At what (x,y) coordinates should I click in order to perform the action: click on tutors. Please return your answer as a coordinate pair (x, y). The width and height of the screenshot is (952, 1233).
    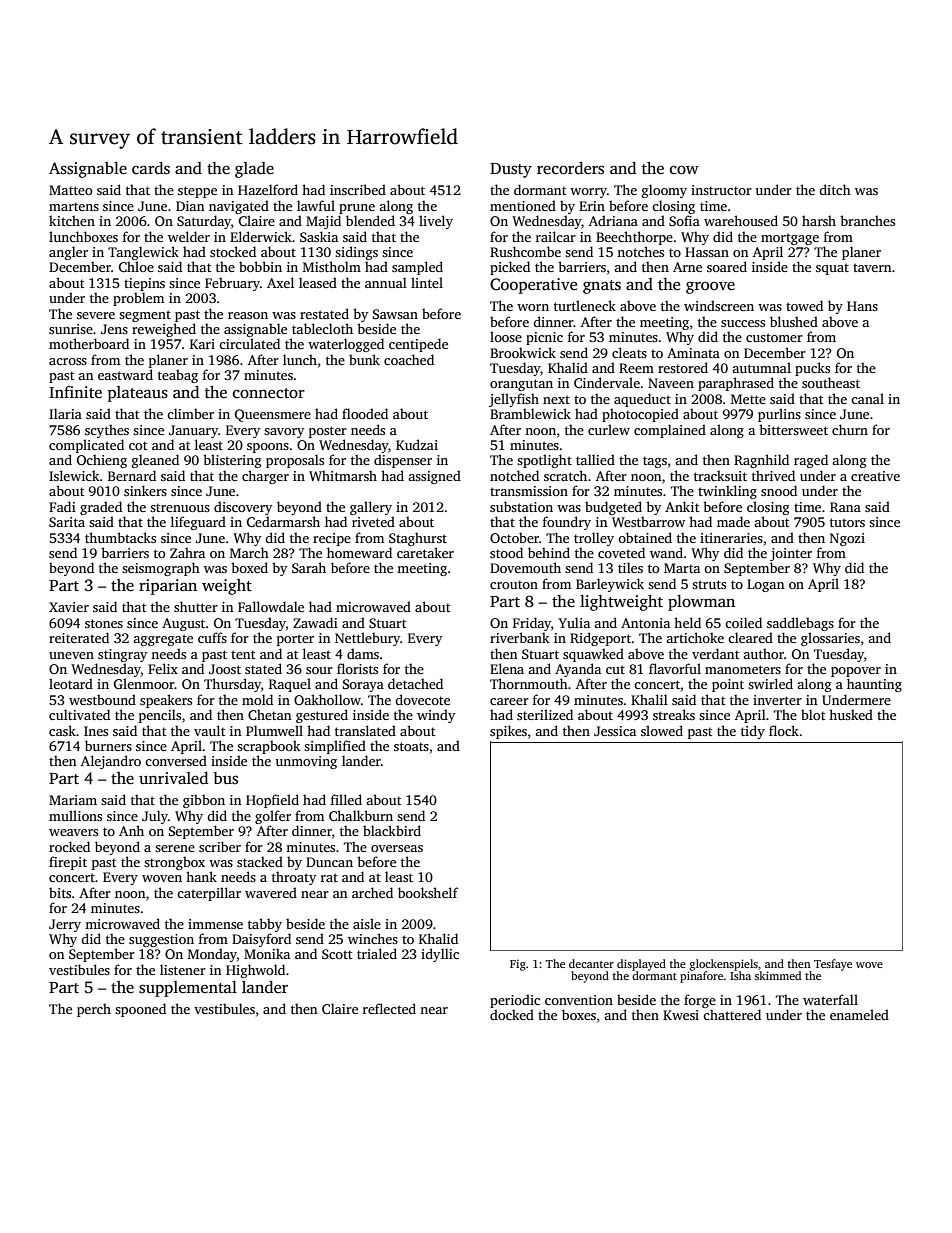
    Looking at the image, I should click on (847, 522).
